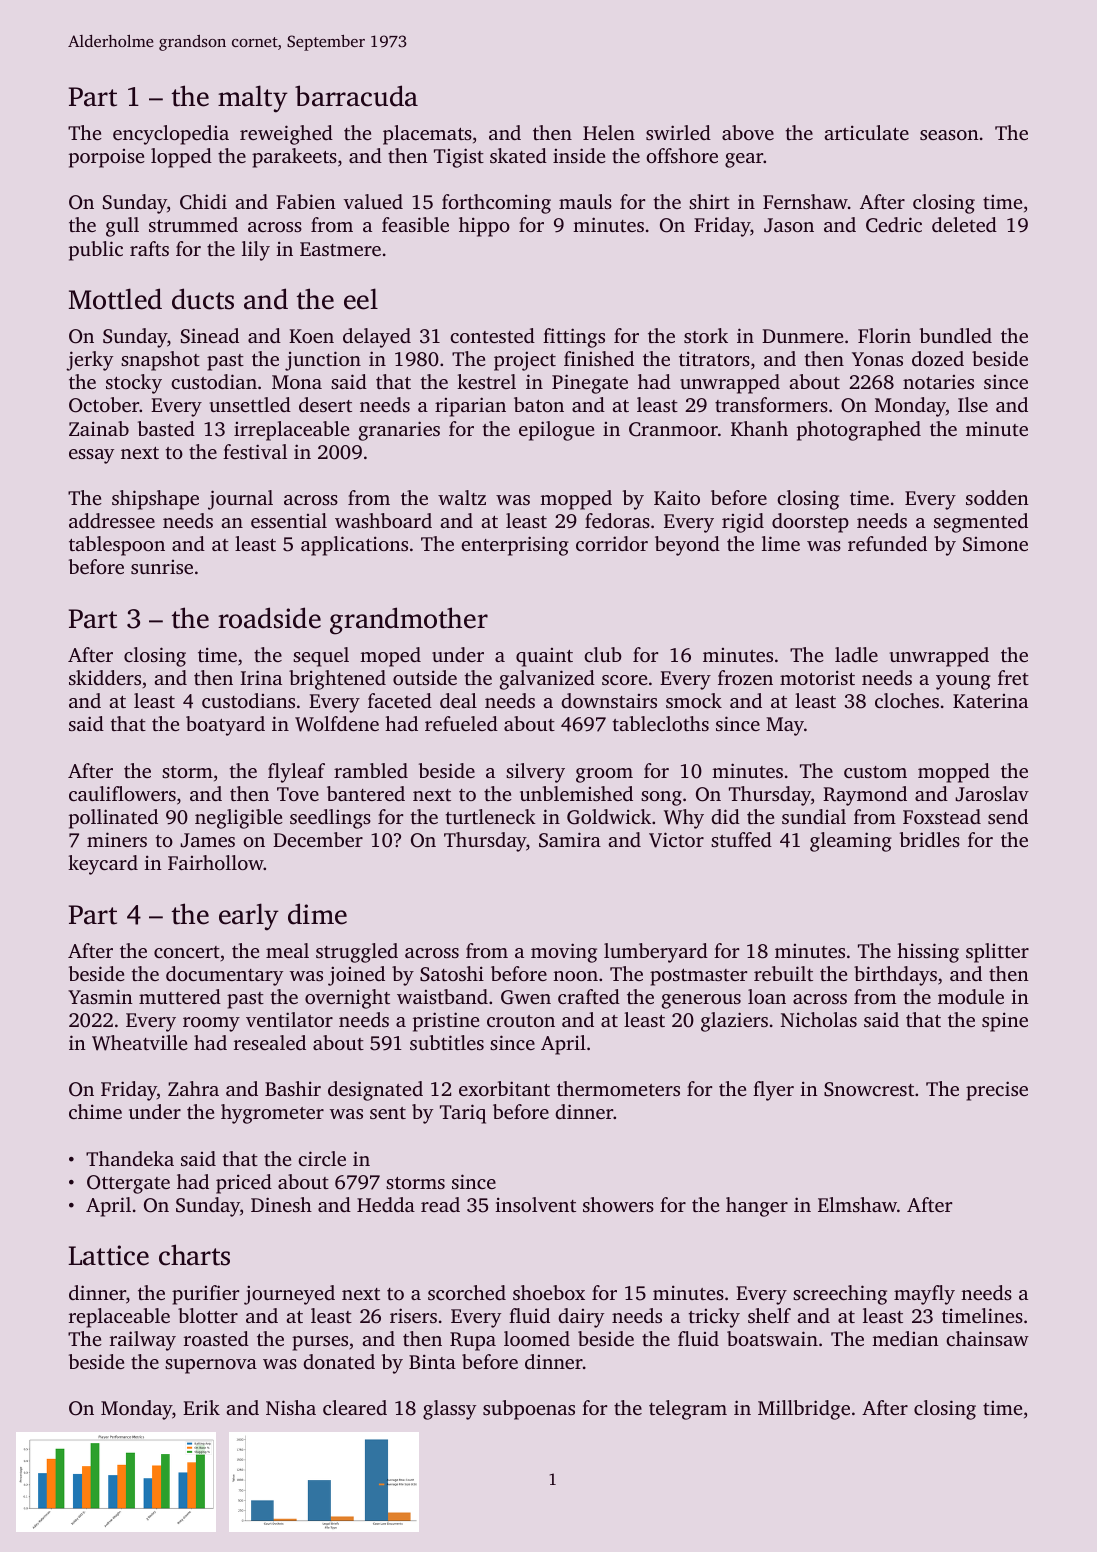 The image size is (1097, 1552). I want to click on send, so click(1008, 816).
